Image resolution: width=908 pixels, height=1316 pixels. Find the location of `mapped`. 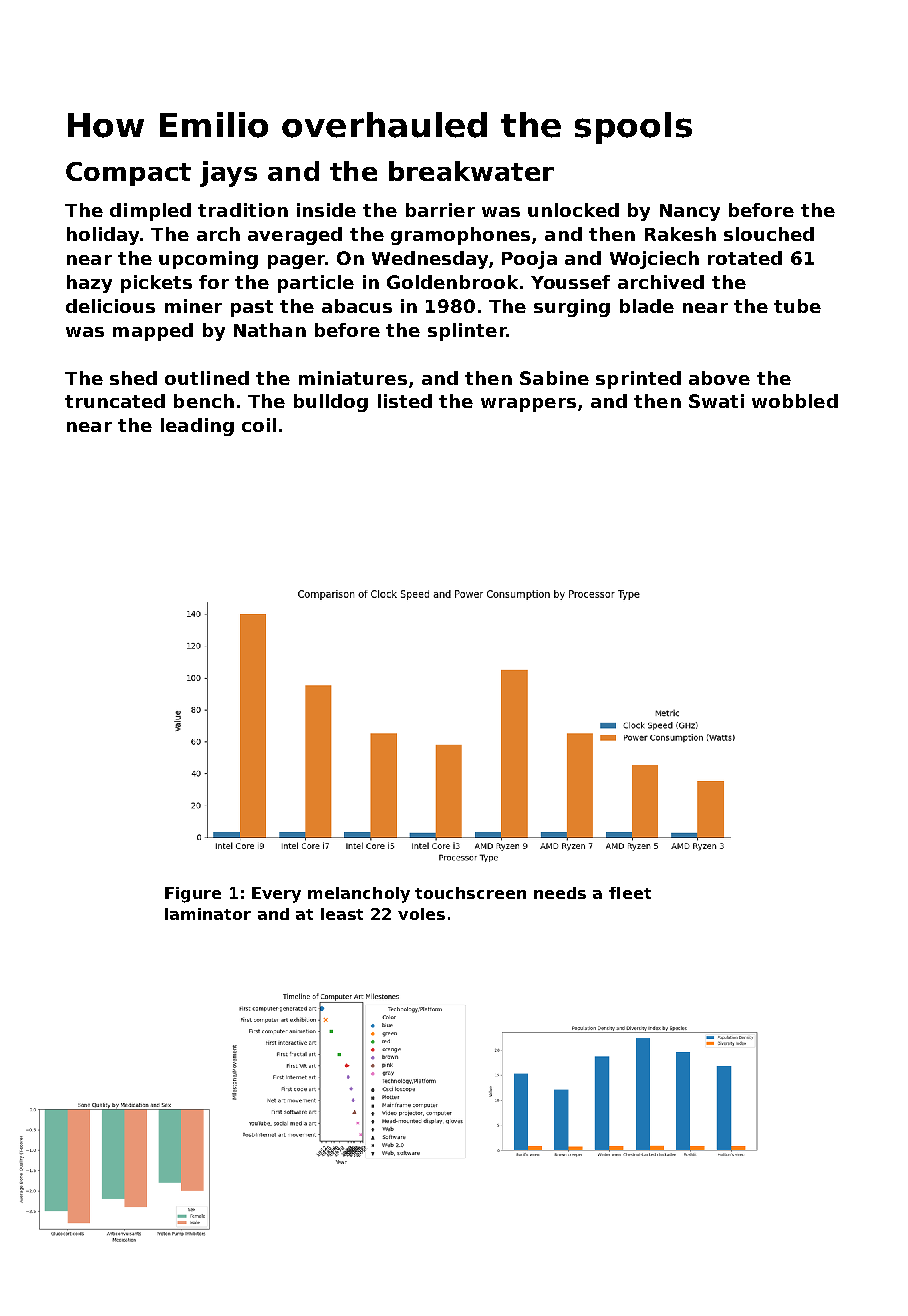

mapped is located at coordinates (153, 332).
